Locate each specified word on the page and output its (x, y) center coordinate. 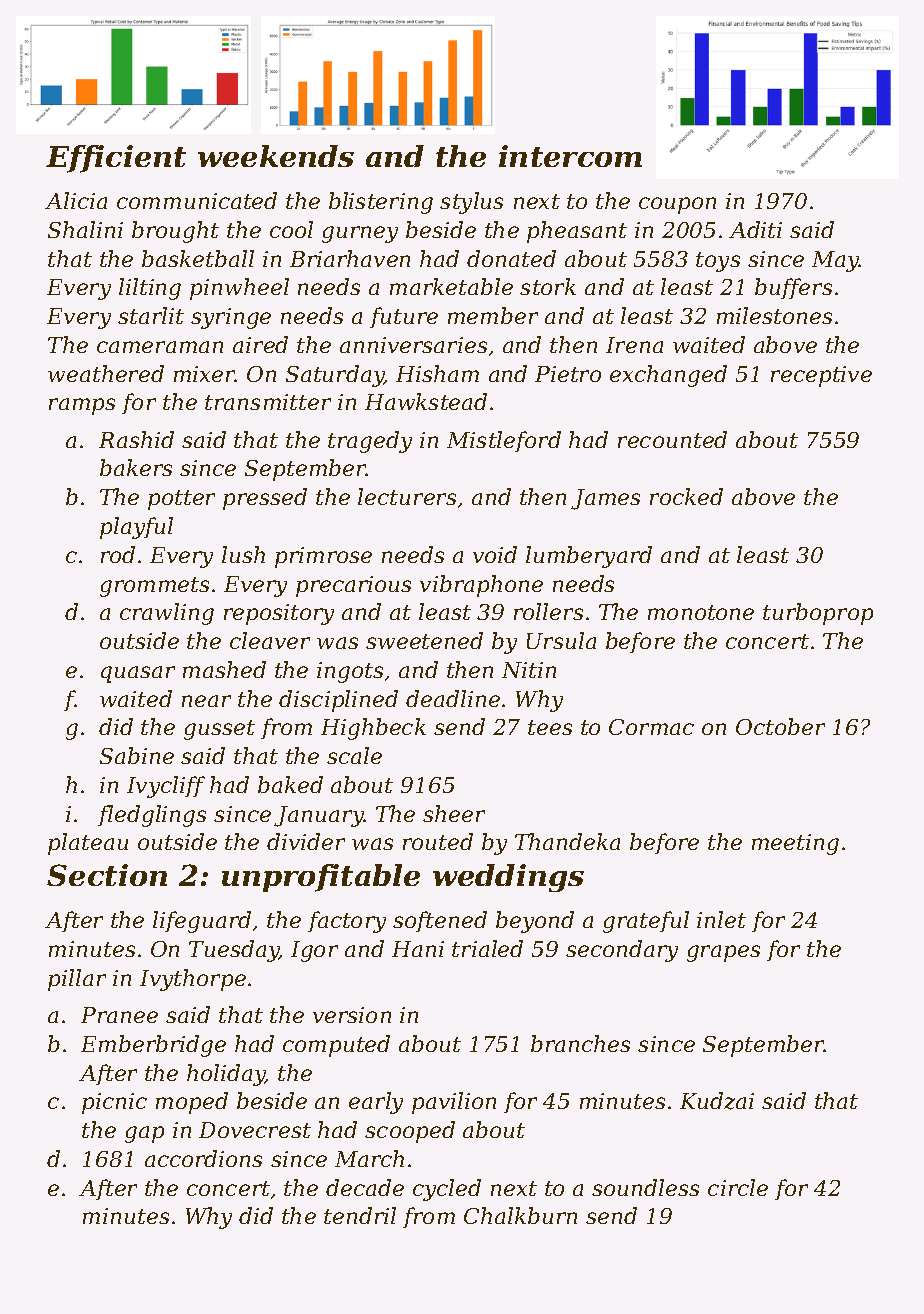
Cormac (651, 727)
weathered (106, 373)
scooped (410, 1132)
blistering (381, 203)
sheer (454, 813)
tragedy (370, 442)
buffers (793, 288)
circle (738, 1187)
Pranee (119, 1015)
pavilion (454, 1103)
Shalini (85, 229)
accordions (203, 1158)
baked (290, 784)
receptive (821, 376)
